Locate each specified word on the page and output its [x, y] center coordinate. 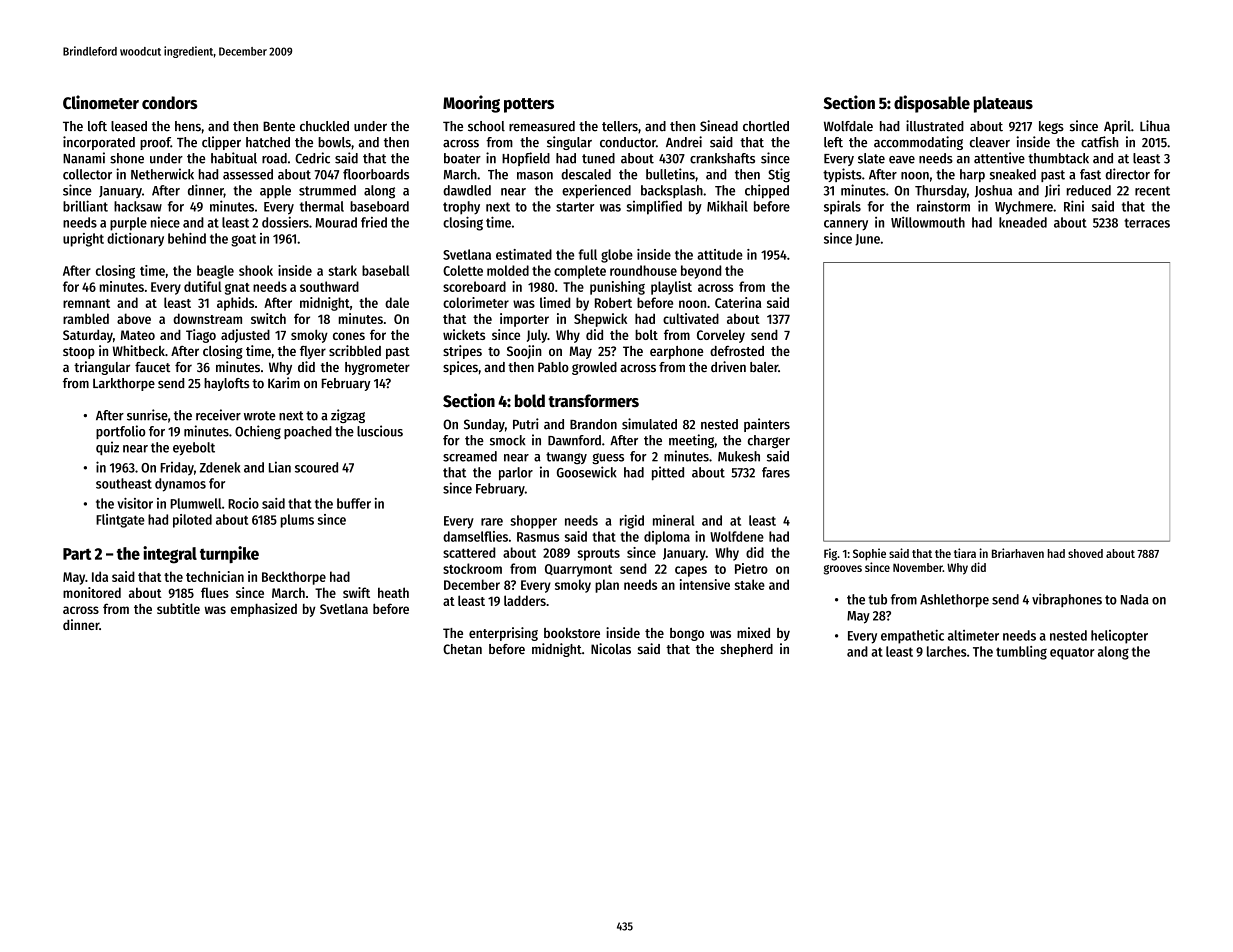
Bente [279, 126]
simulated [649, 424]
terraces [1147, 223]
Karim [284, 383]
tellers [620, 126]
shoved [1085, 553]
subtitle [178, 608]
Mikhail [727, 206]
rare [492, 522]
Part [77, 554]
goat [243, 240]
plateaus [1003, 104]
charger [769, 441]
